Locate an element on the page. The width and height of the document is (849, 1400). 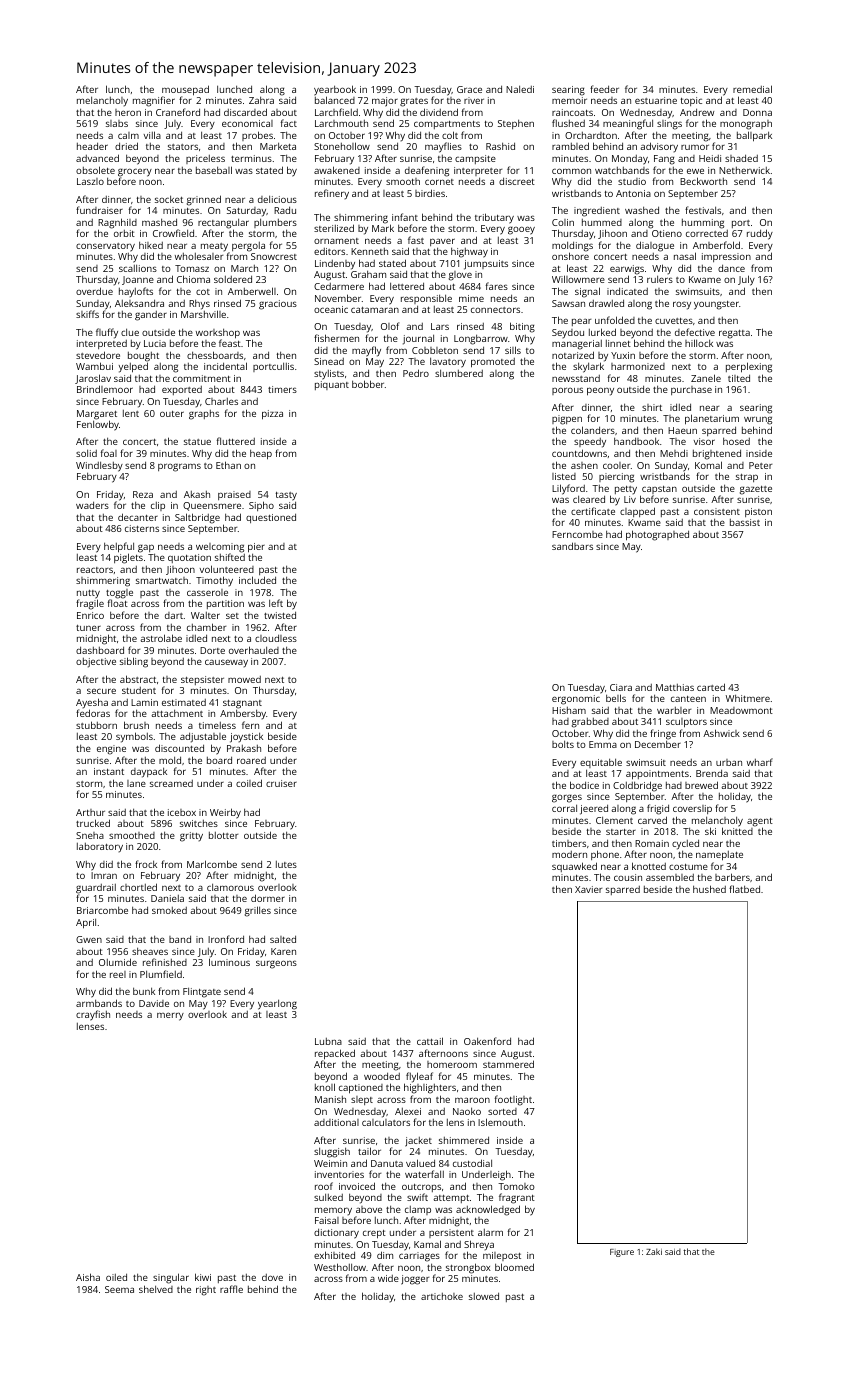
cruiser is located at coordinates (281, 783).
